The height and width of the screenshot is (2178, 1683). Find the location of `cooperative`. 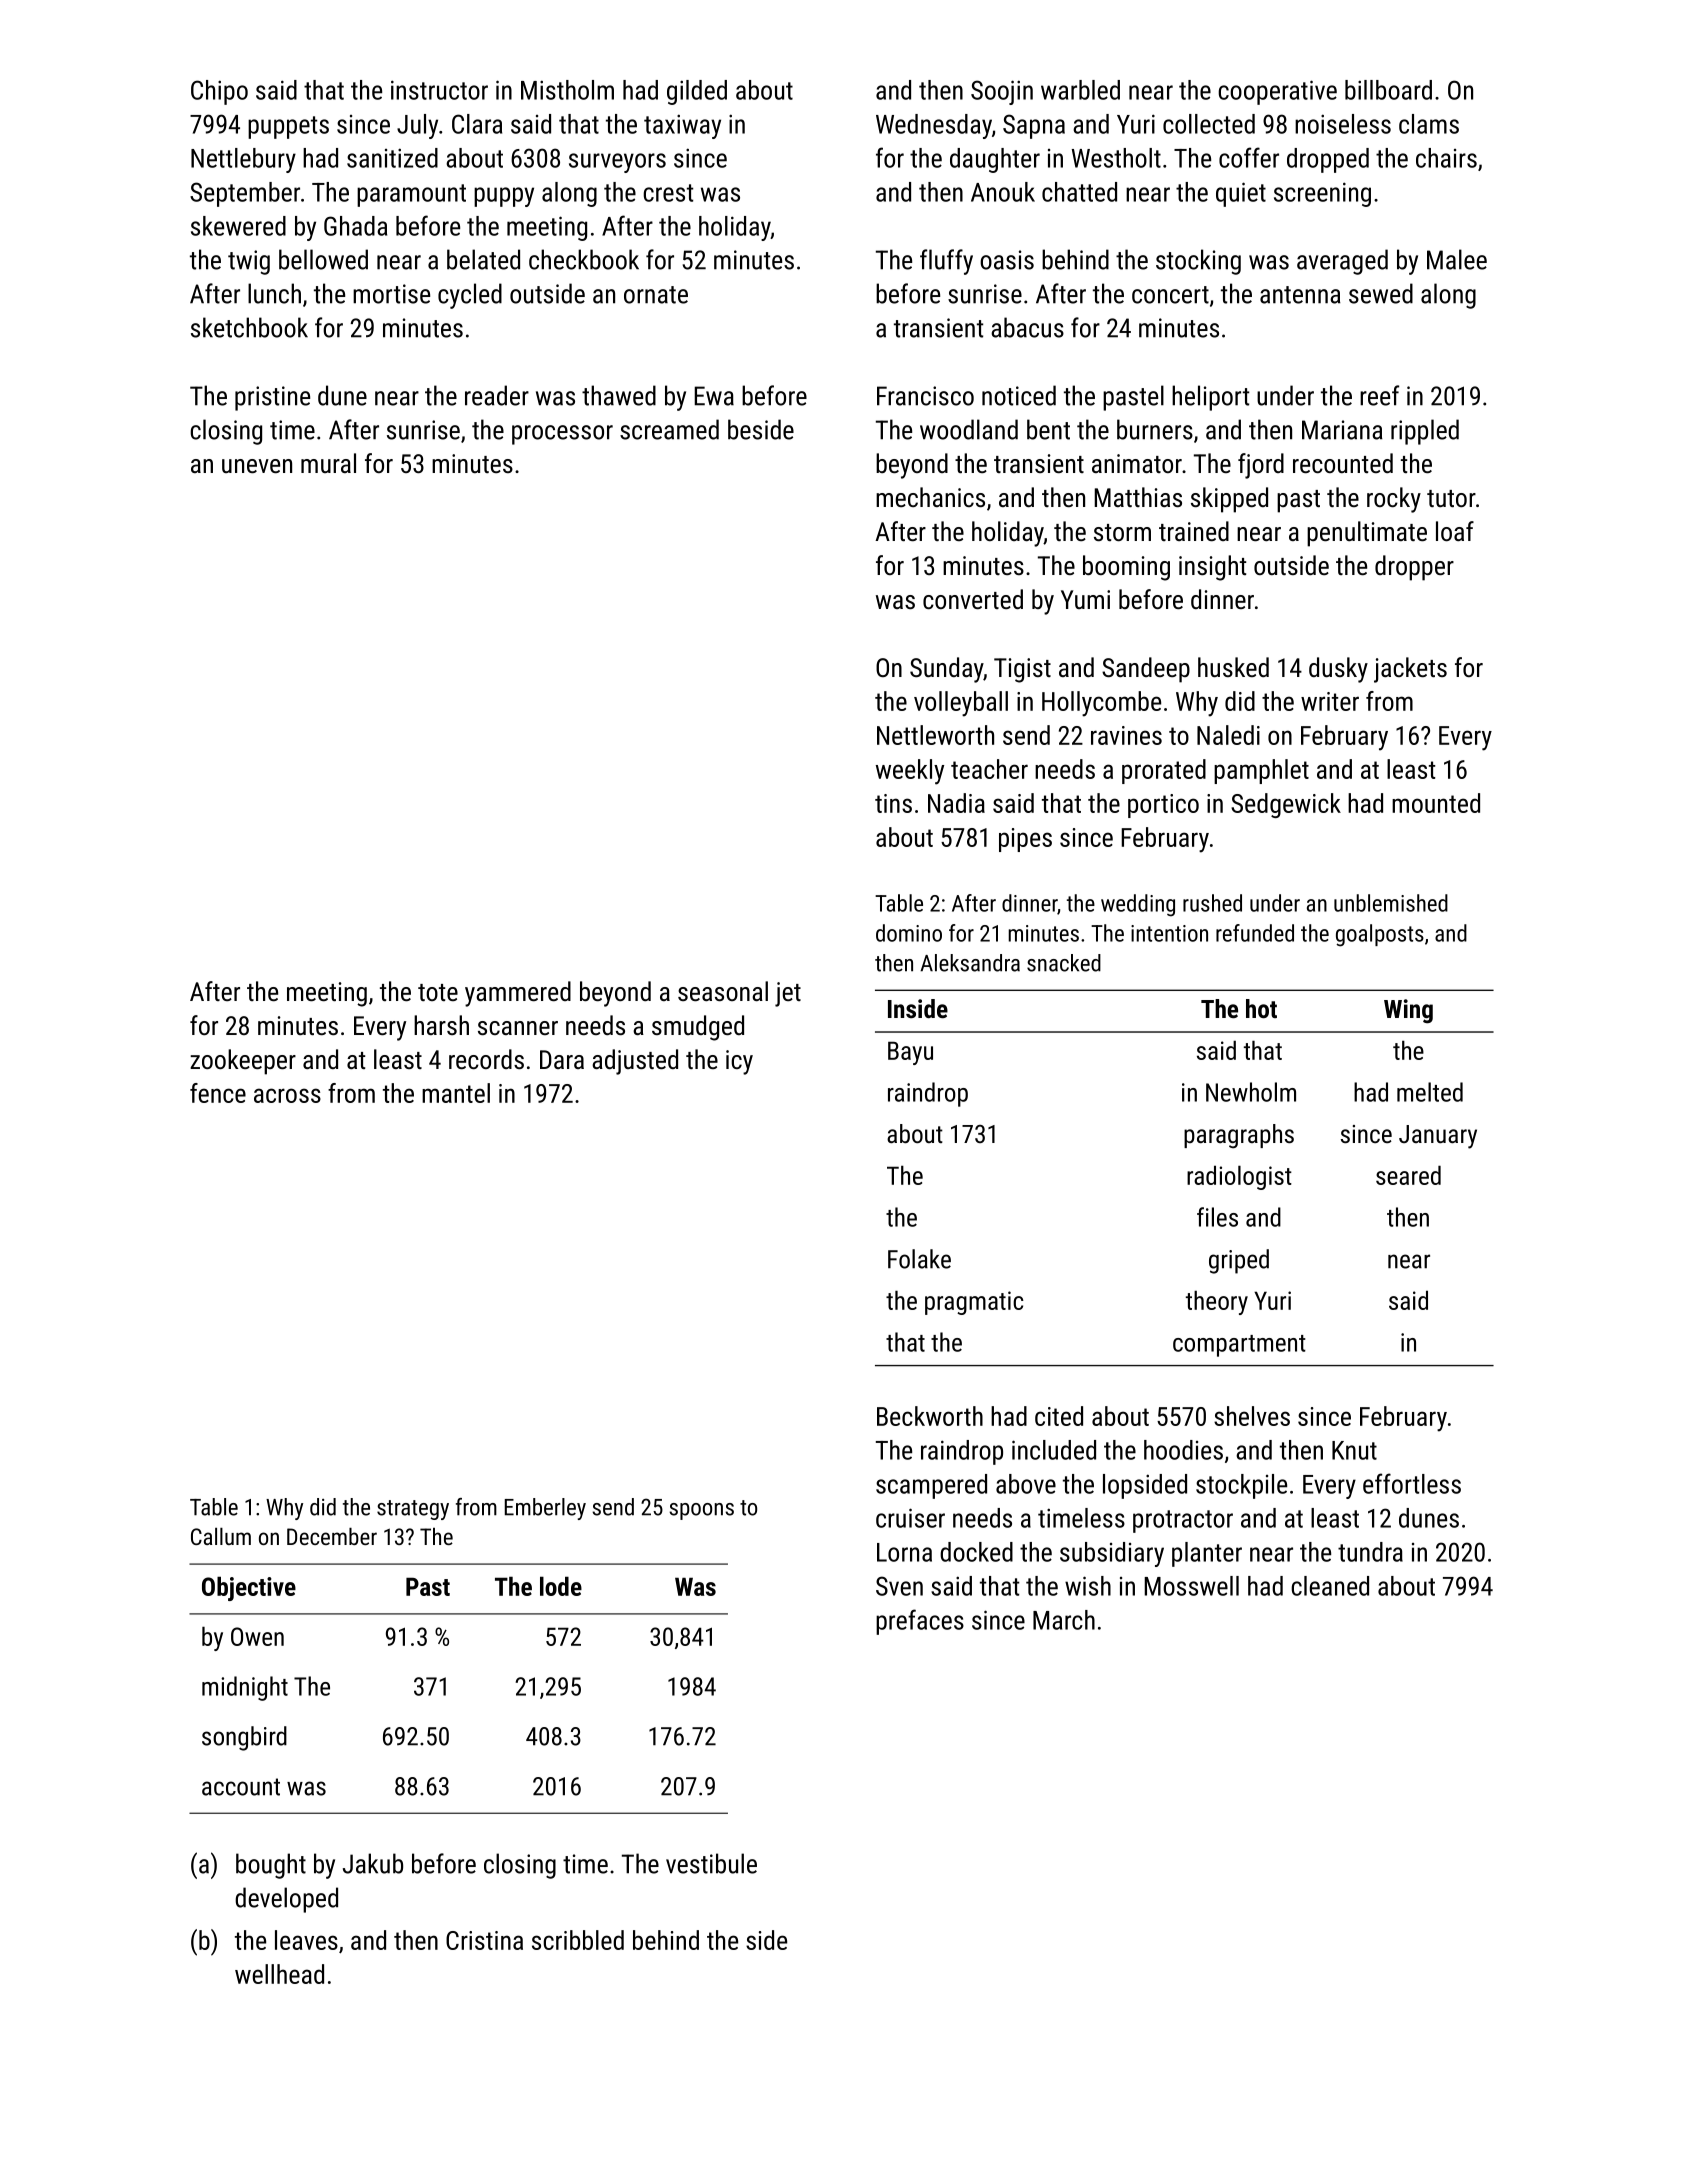

cooperative is located at coordinates (1277, 92).
